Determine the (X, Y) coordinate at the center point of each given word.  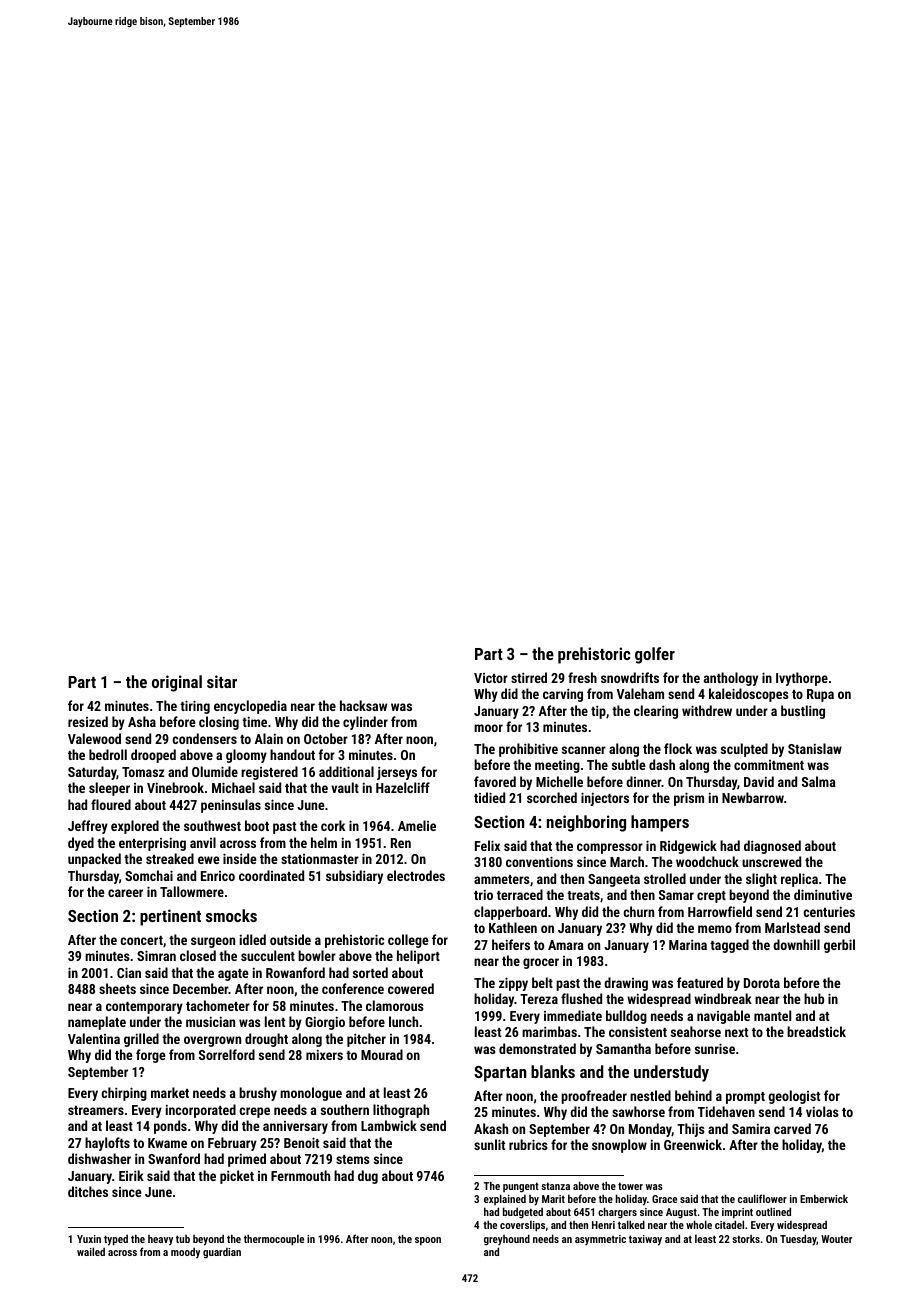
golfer (655, 655)
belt (542, 982)
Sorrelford (227, 1054)
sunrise (715, 1048)
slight (761, 880)
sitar (222, 681)
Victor (491, 678)
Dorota (762, 983)
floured (111, 804)
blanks (553, 1071)
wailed (91, 1251)
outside (290, 939)
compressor (610, 848)
